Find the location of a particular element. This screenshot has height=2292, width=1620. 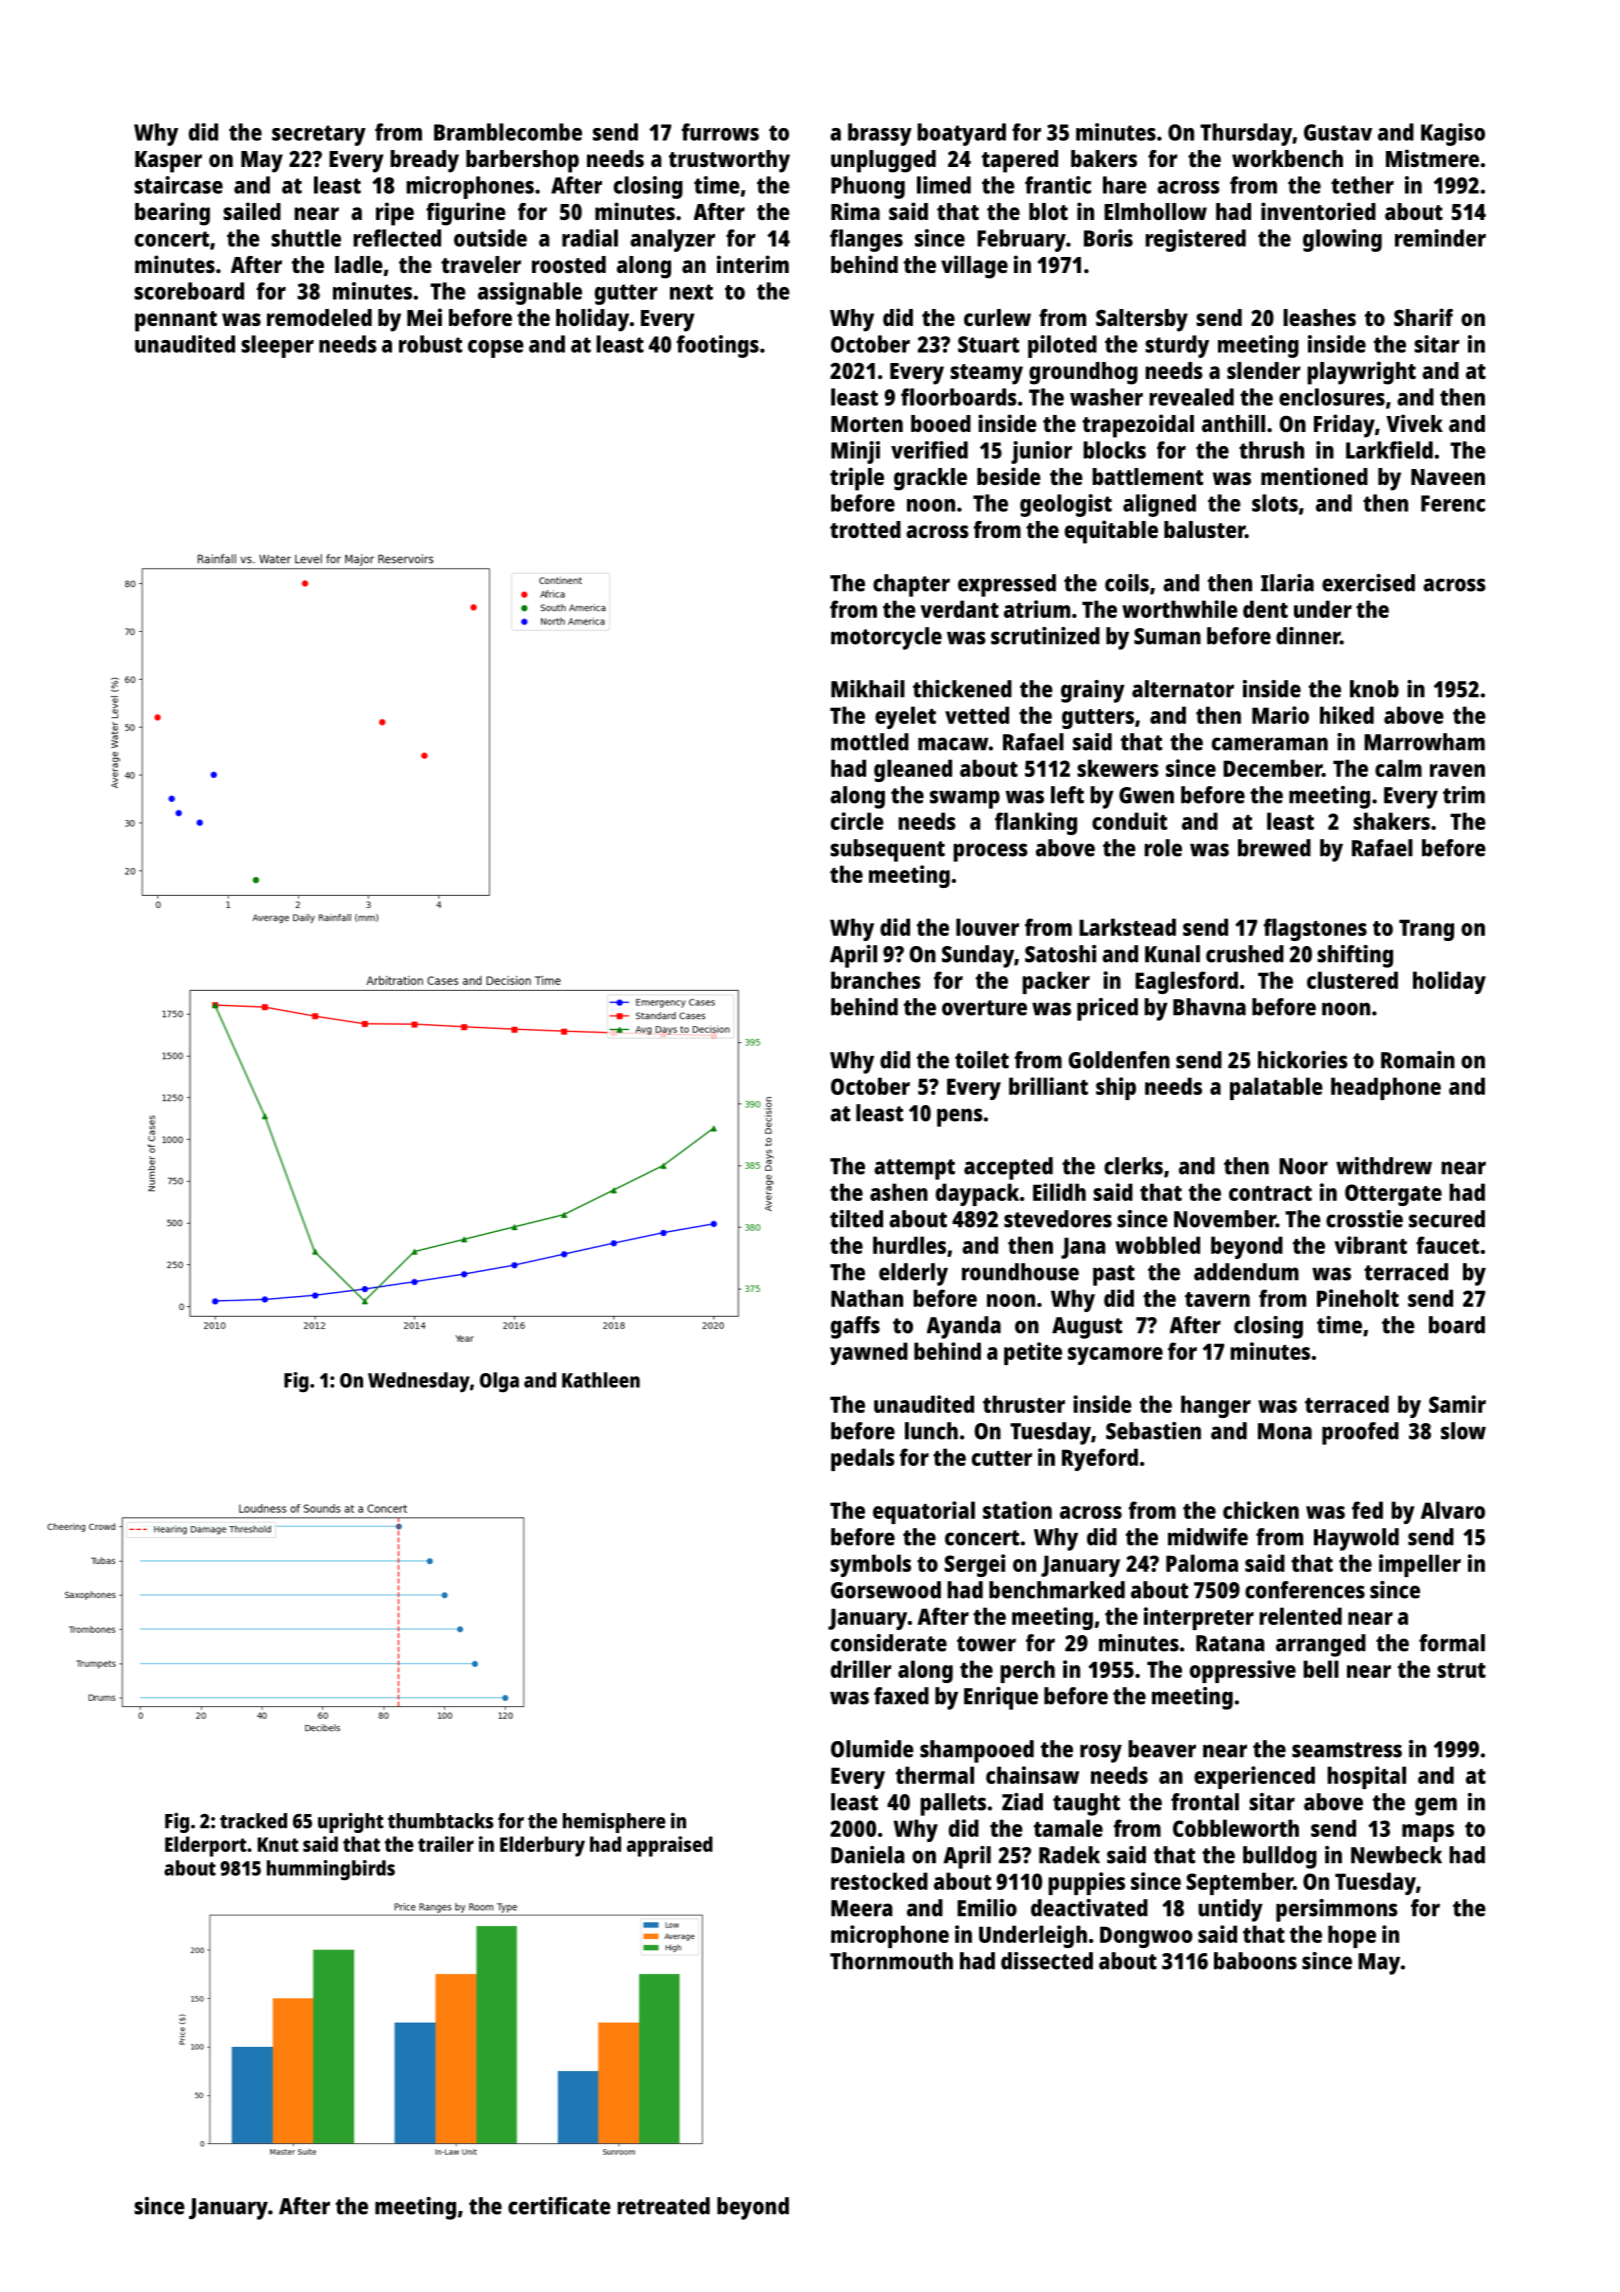

furrows is located at coordinates (720, 132).
